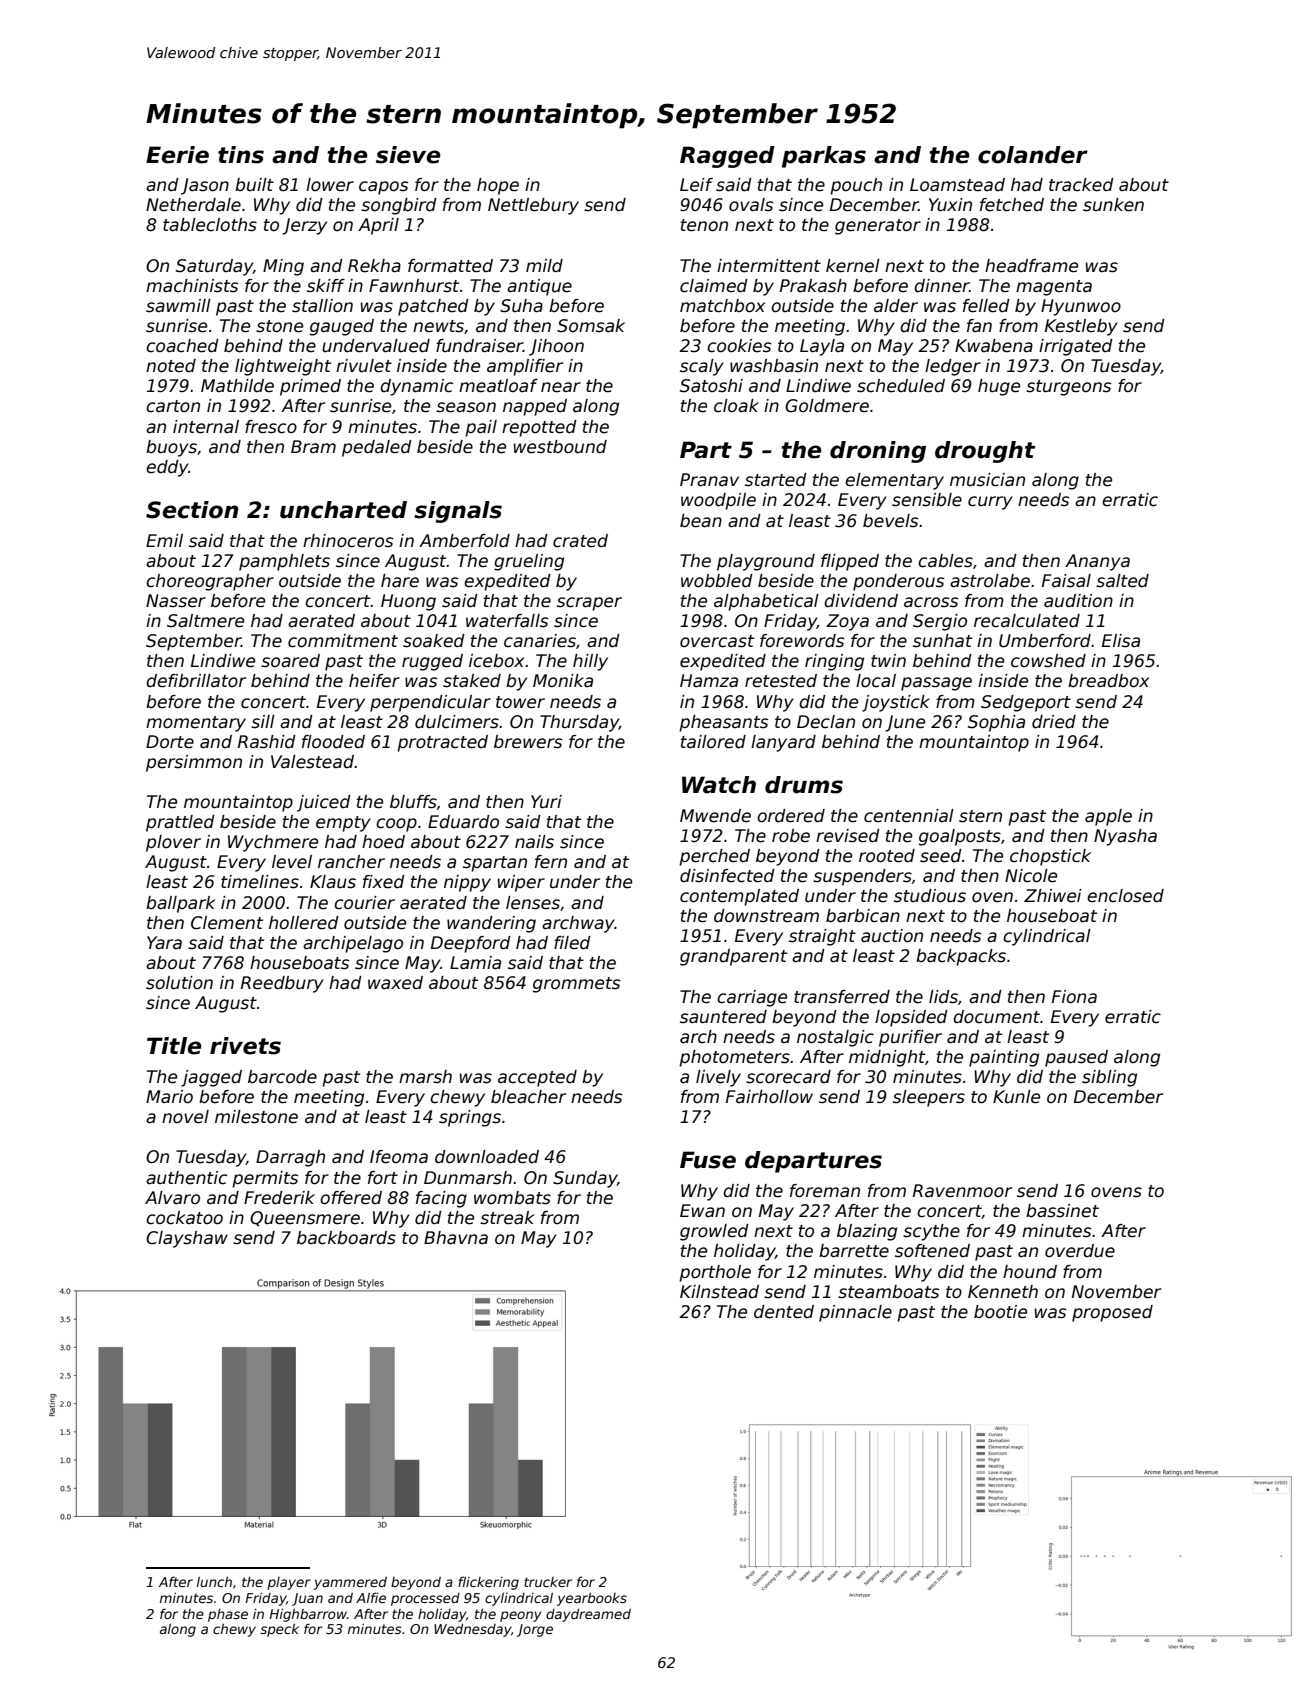 This screenshot has width=1315, height=1701. Describe the element at coordinates (1125, 896) in the screenshot. I see `enclosed` at that location.
